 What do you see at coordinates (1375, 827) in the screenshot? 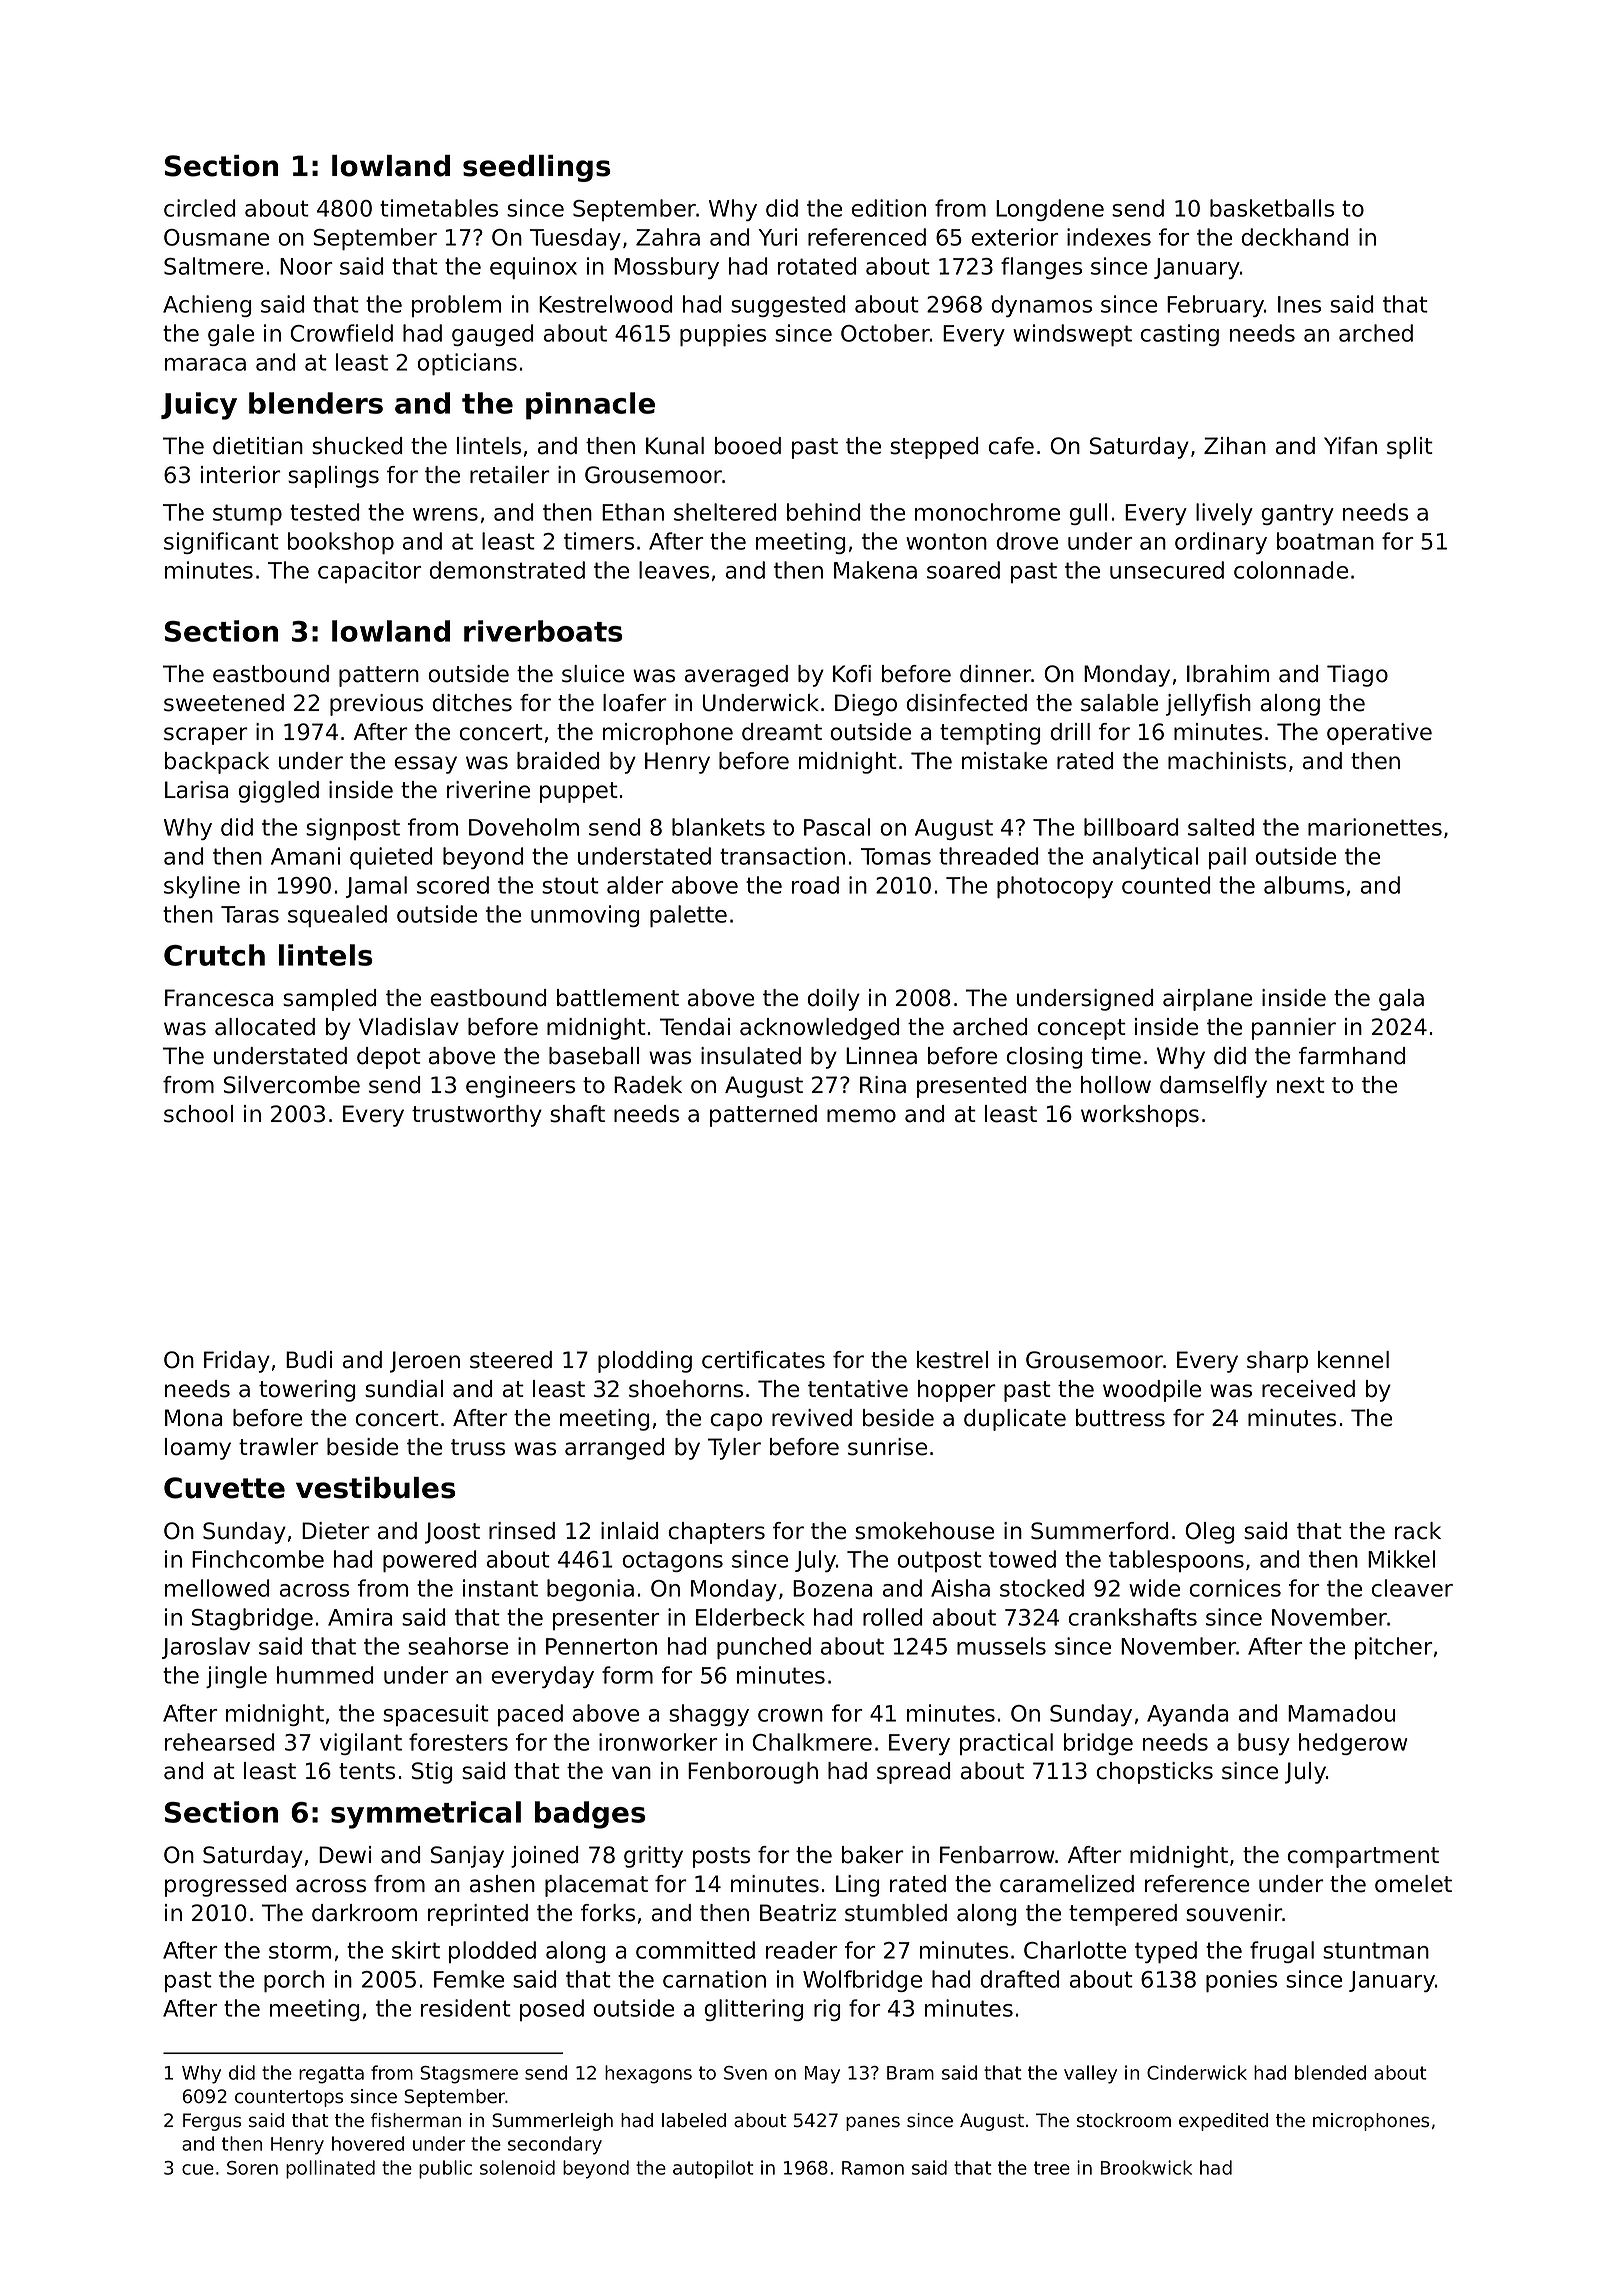
I see `marionettes` at bounding box center [1375, 827].
